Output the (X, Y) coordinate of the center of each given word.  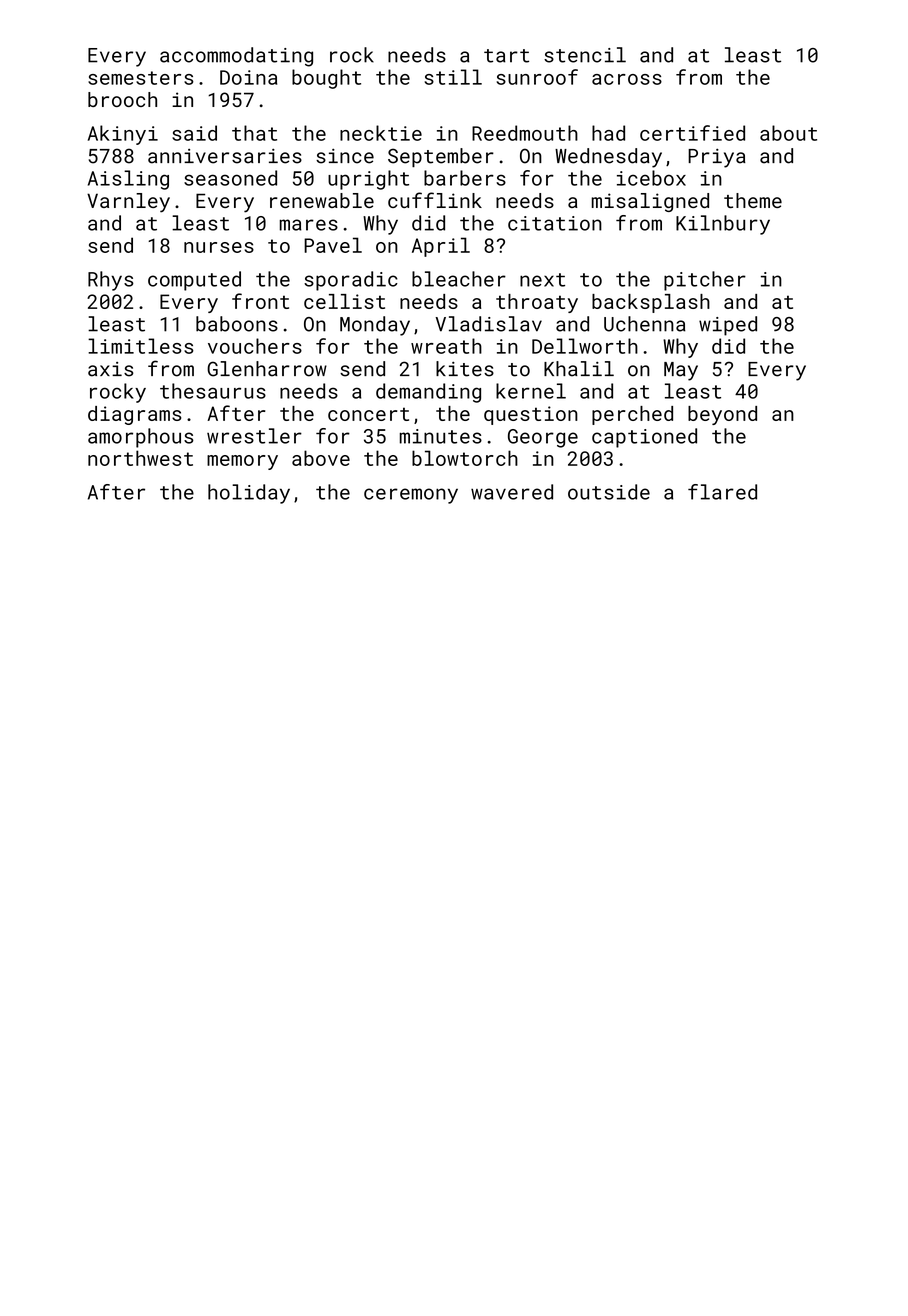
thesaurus (213, 391)
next (542, 280)
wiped (728, 326)
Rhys (111, 281)
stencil (585, 55)
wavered (512, 492)
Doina (248, 77)
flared (722, 492)
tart (506, 56)
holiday (249, 494)
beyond (722, 415)
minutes (441, 436)
